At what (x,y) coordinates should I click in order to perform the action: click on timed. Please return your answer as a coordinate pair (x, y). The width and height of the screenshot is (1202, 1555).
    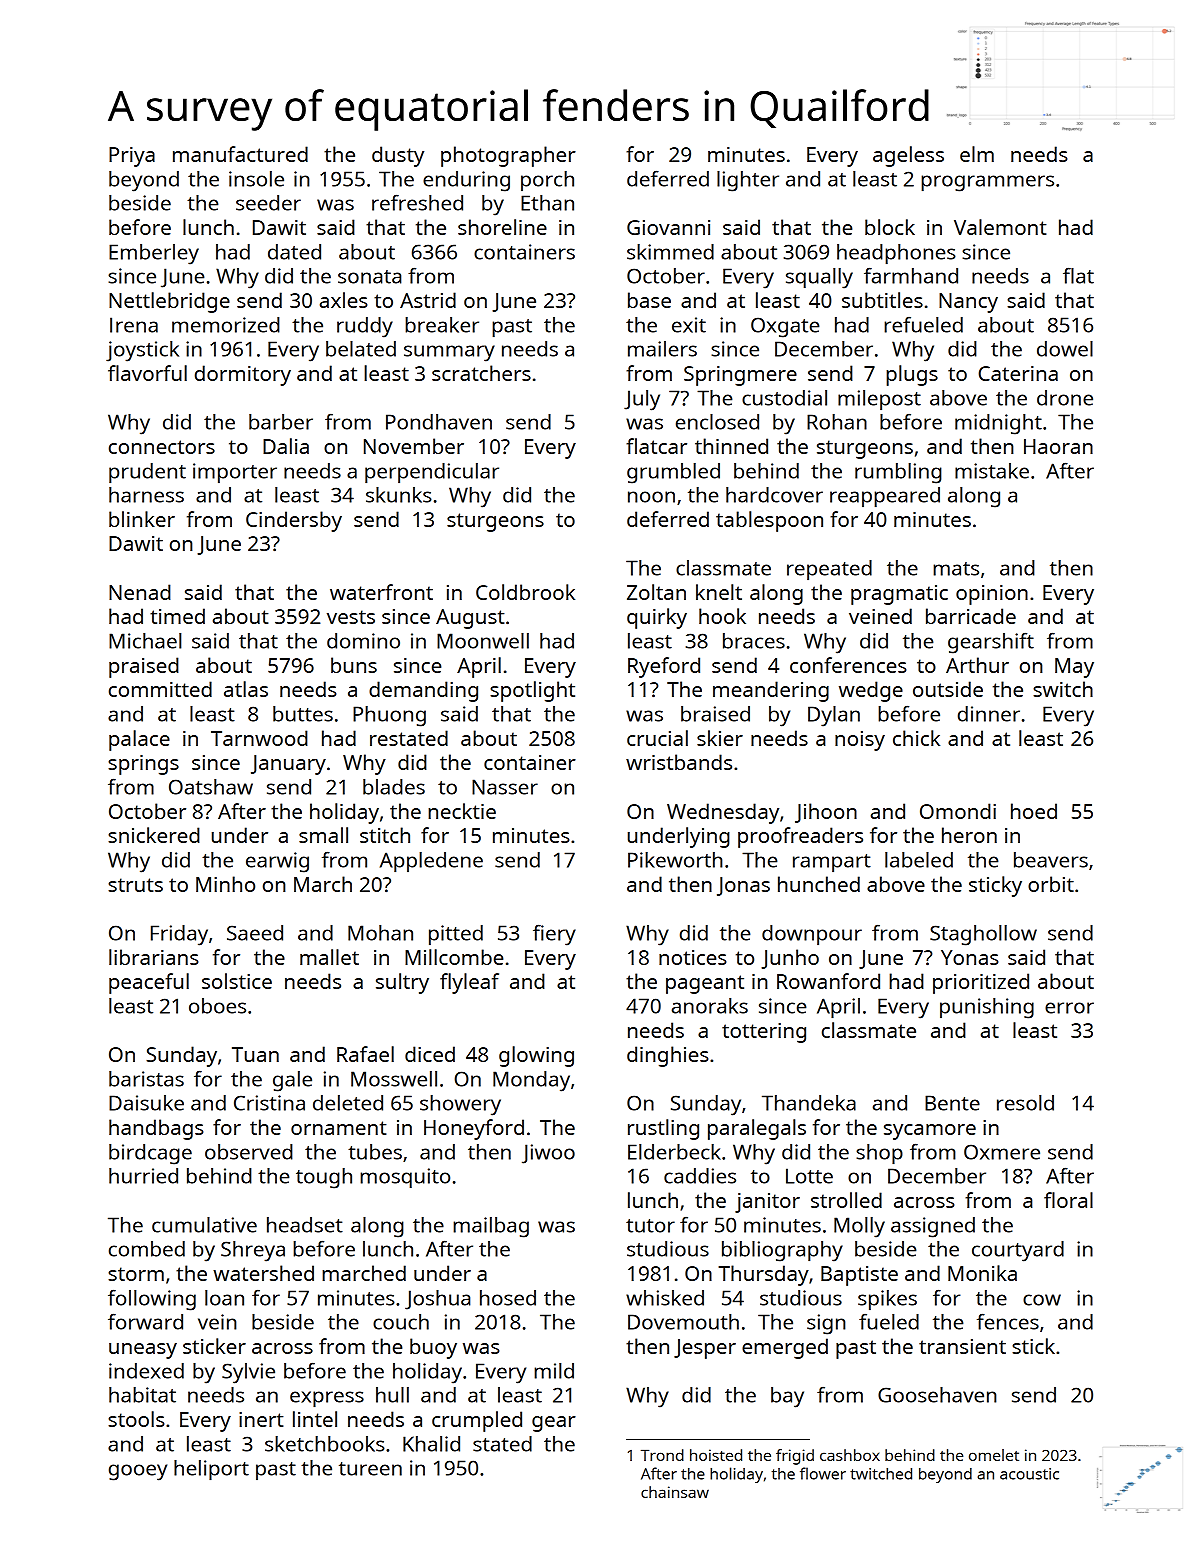
    Looking at the image, I should click on (177, 616).
